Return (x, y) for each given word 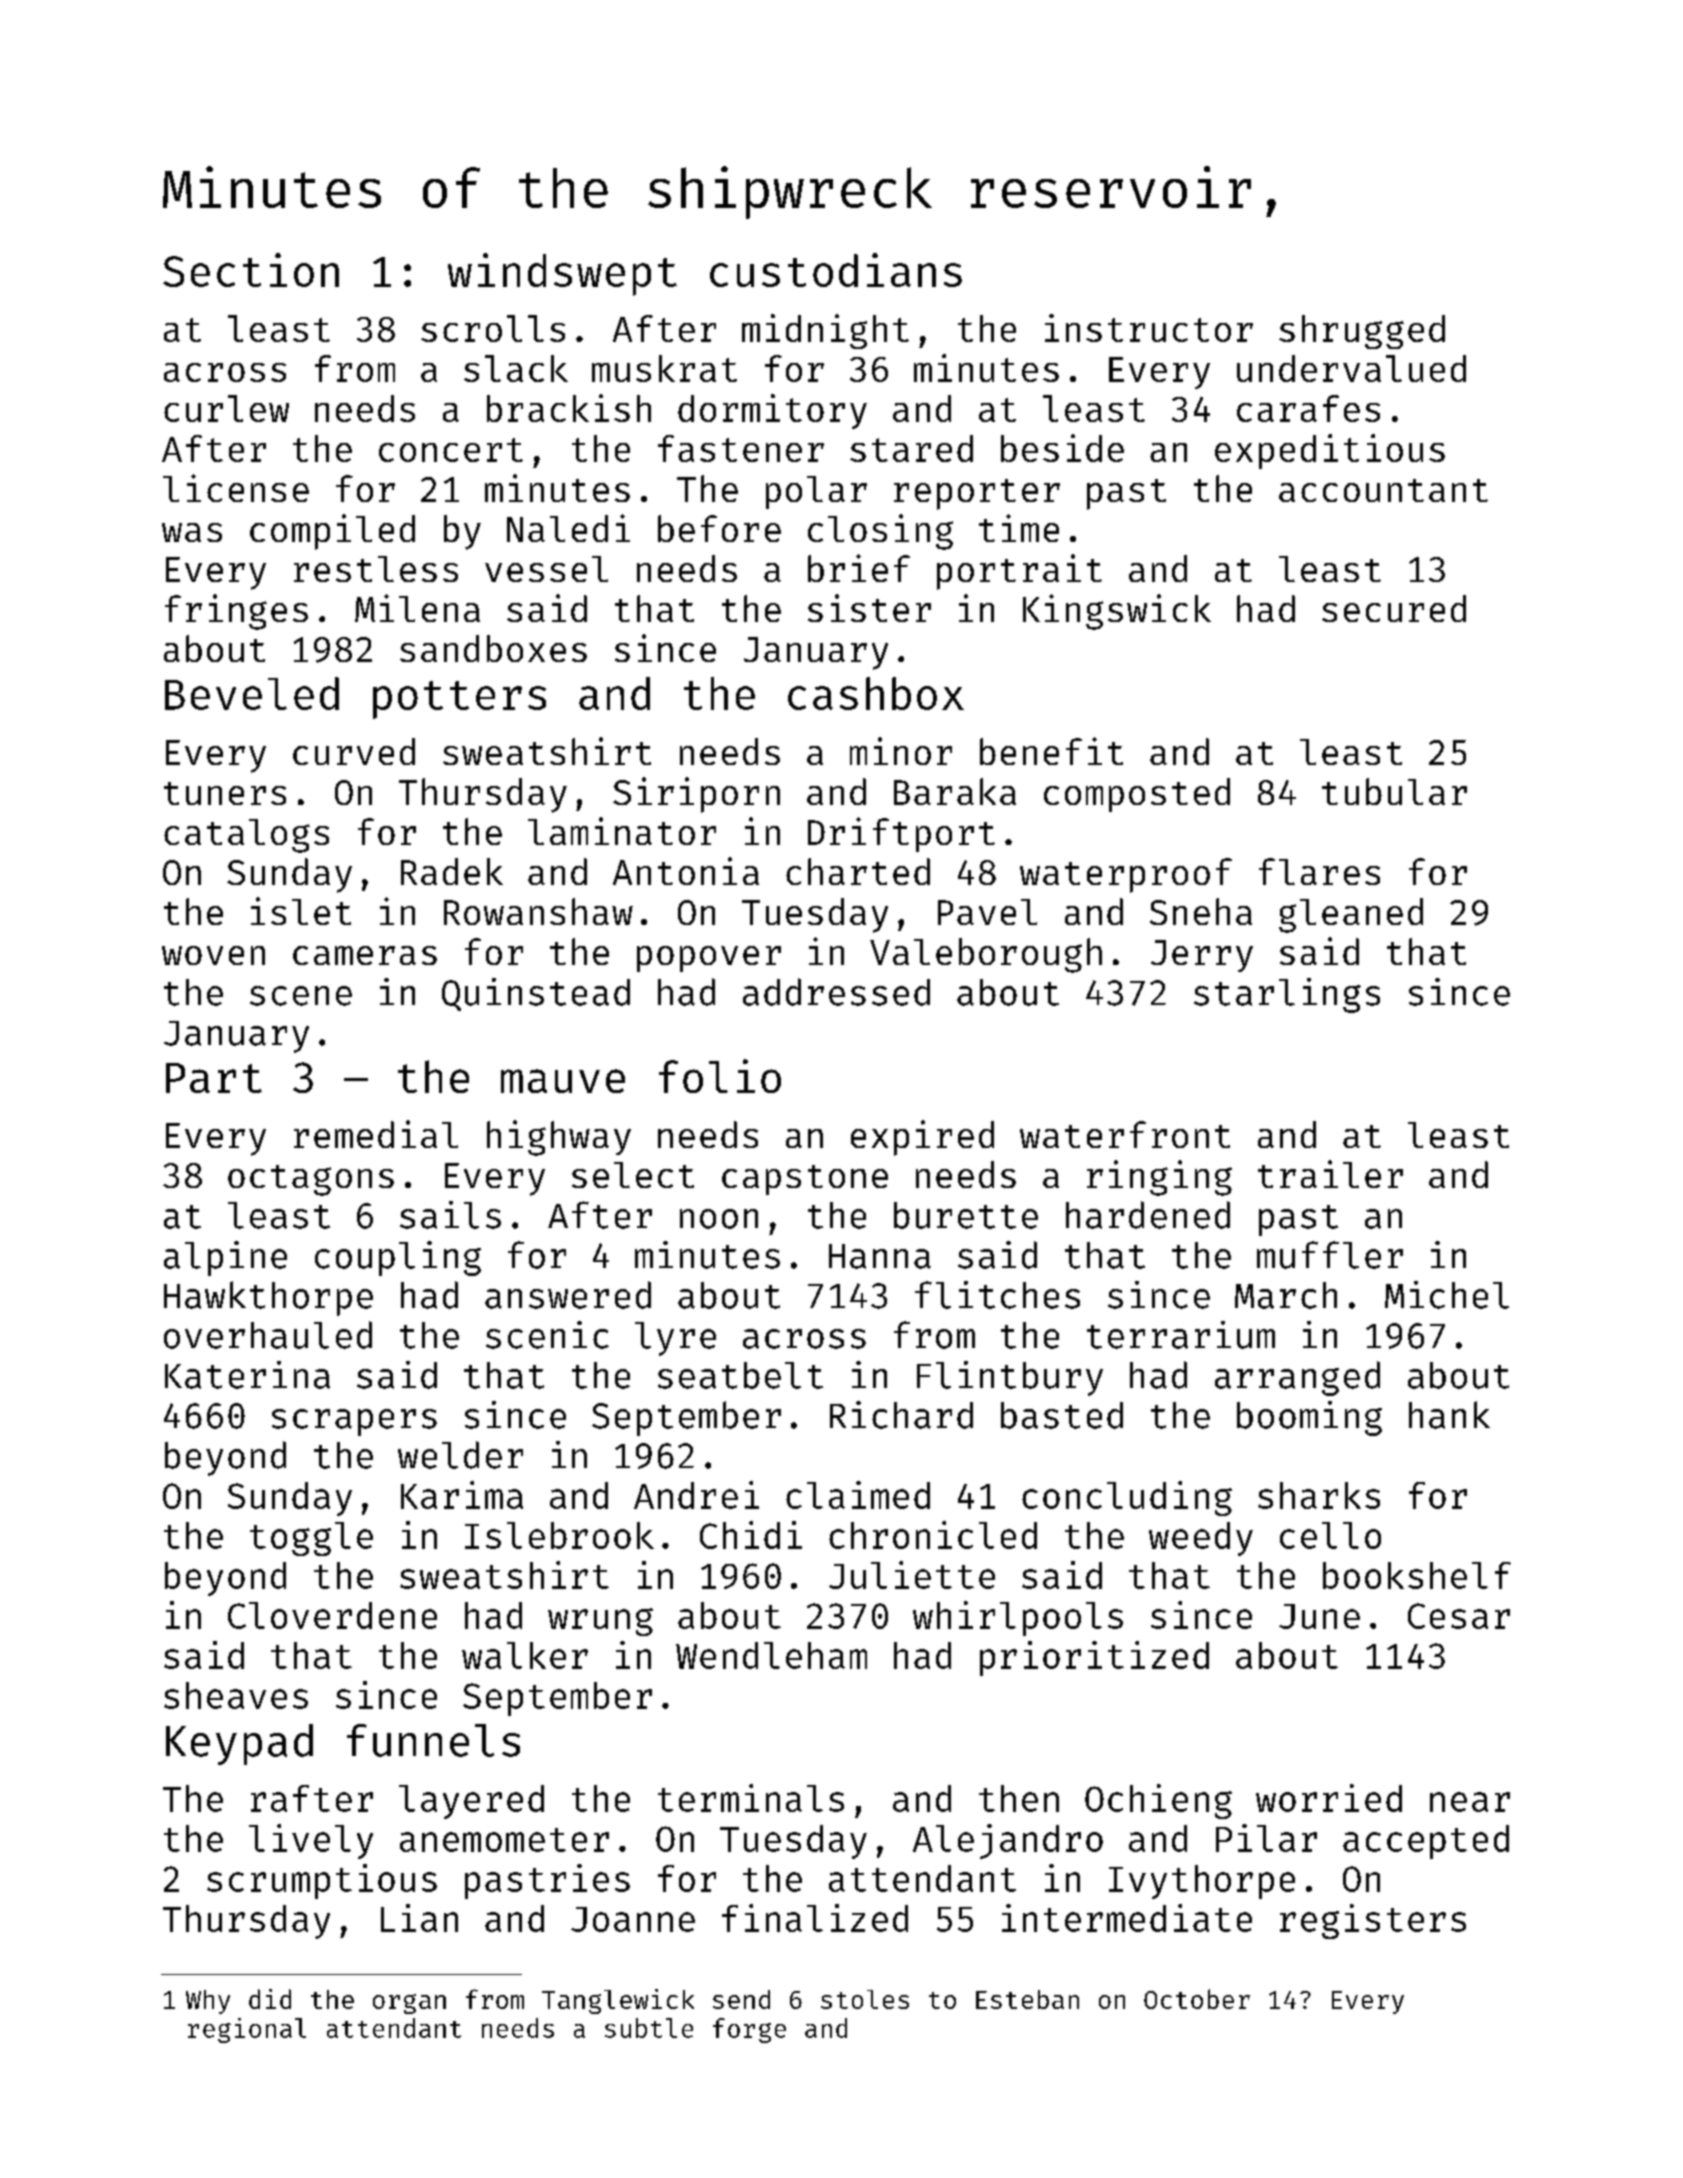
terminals (751, 1798)
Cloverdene (332, 1615)
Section (251, 270)
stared (911, 448)
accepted (1426, 1842)
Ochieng (1158, 1801)
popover (709, 959)
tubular (1394, 791)
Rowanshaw (538, 911)
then (1019, 1798)
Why (208, 2002)
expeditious (1330, 451)
